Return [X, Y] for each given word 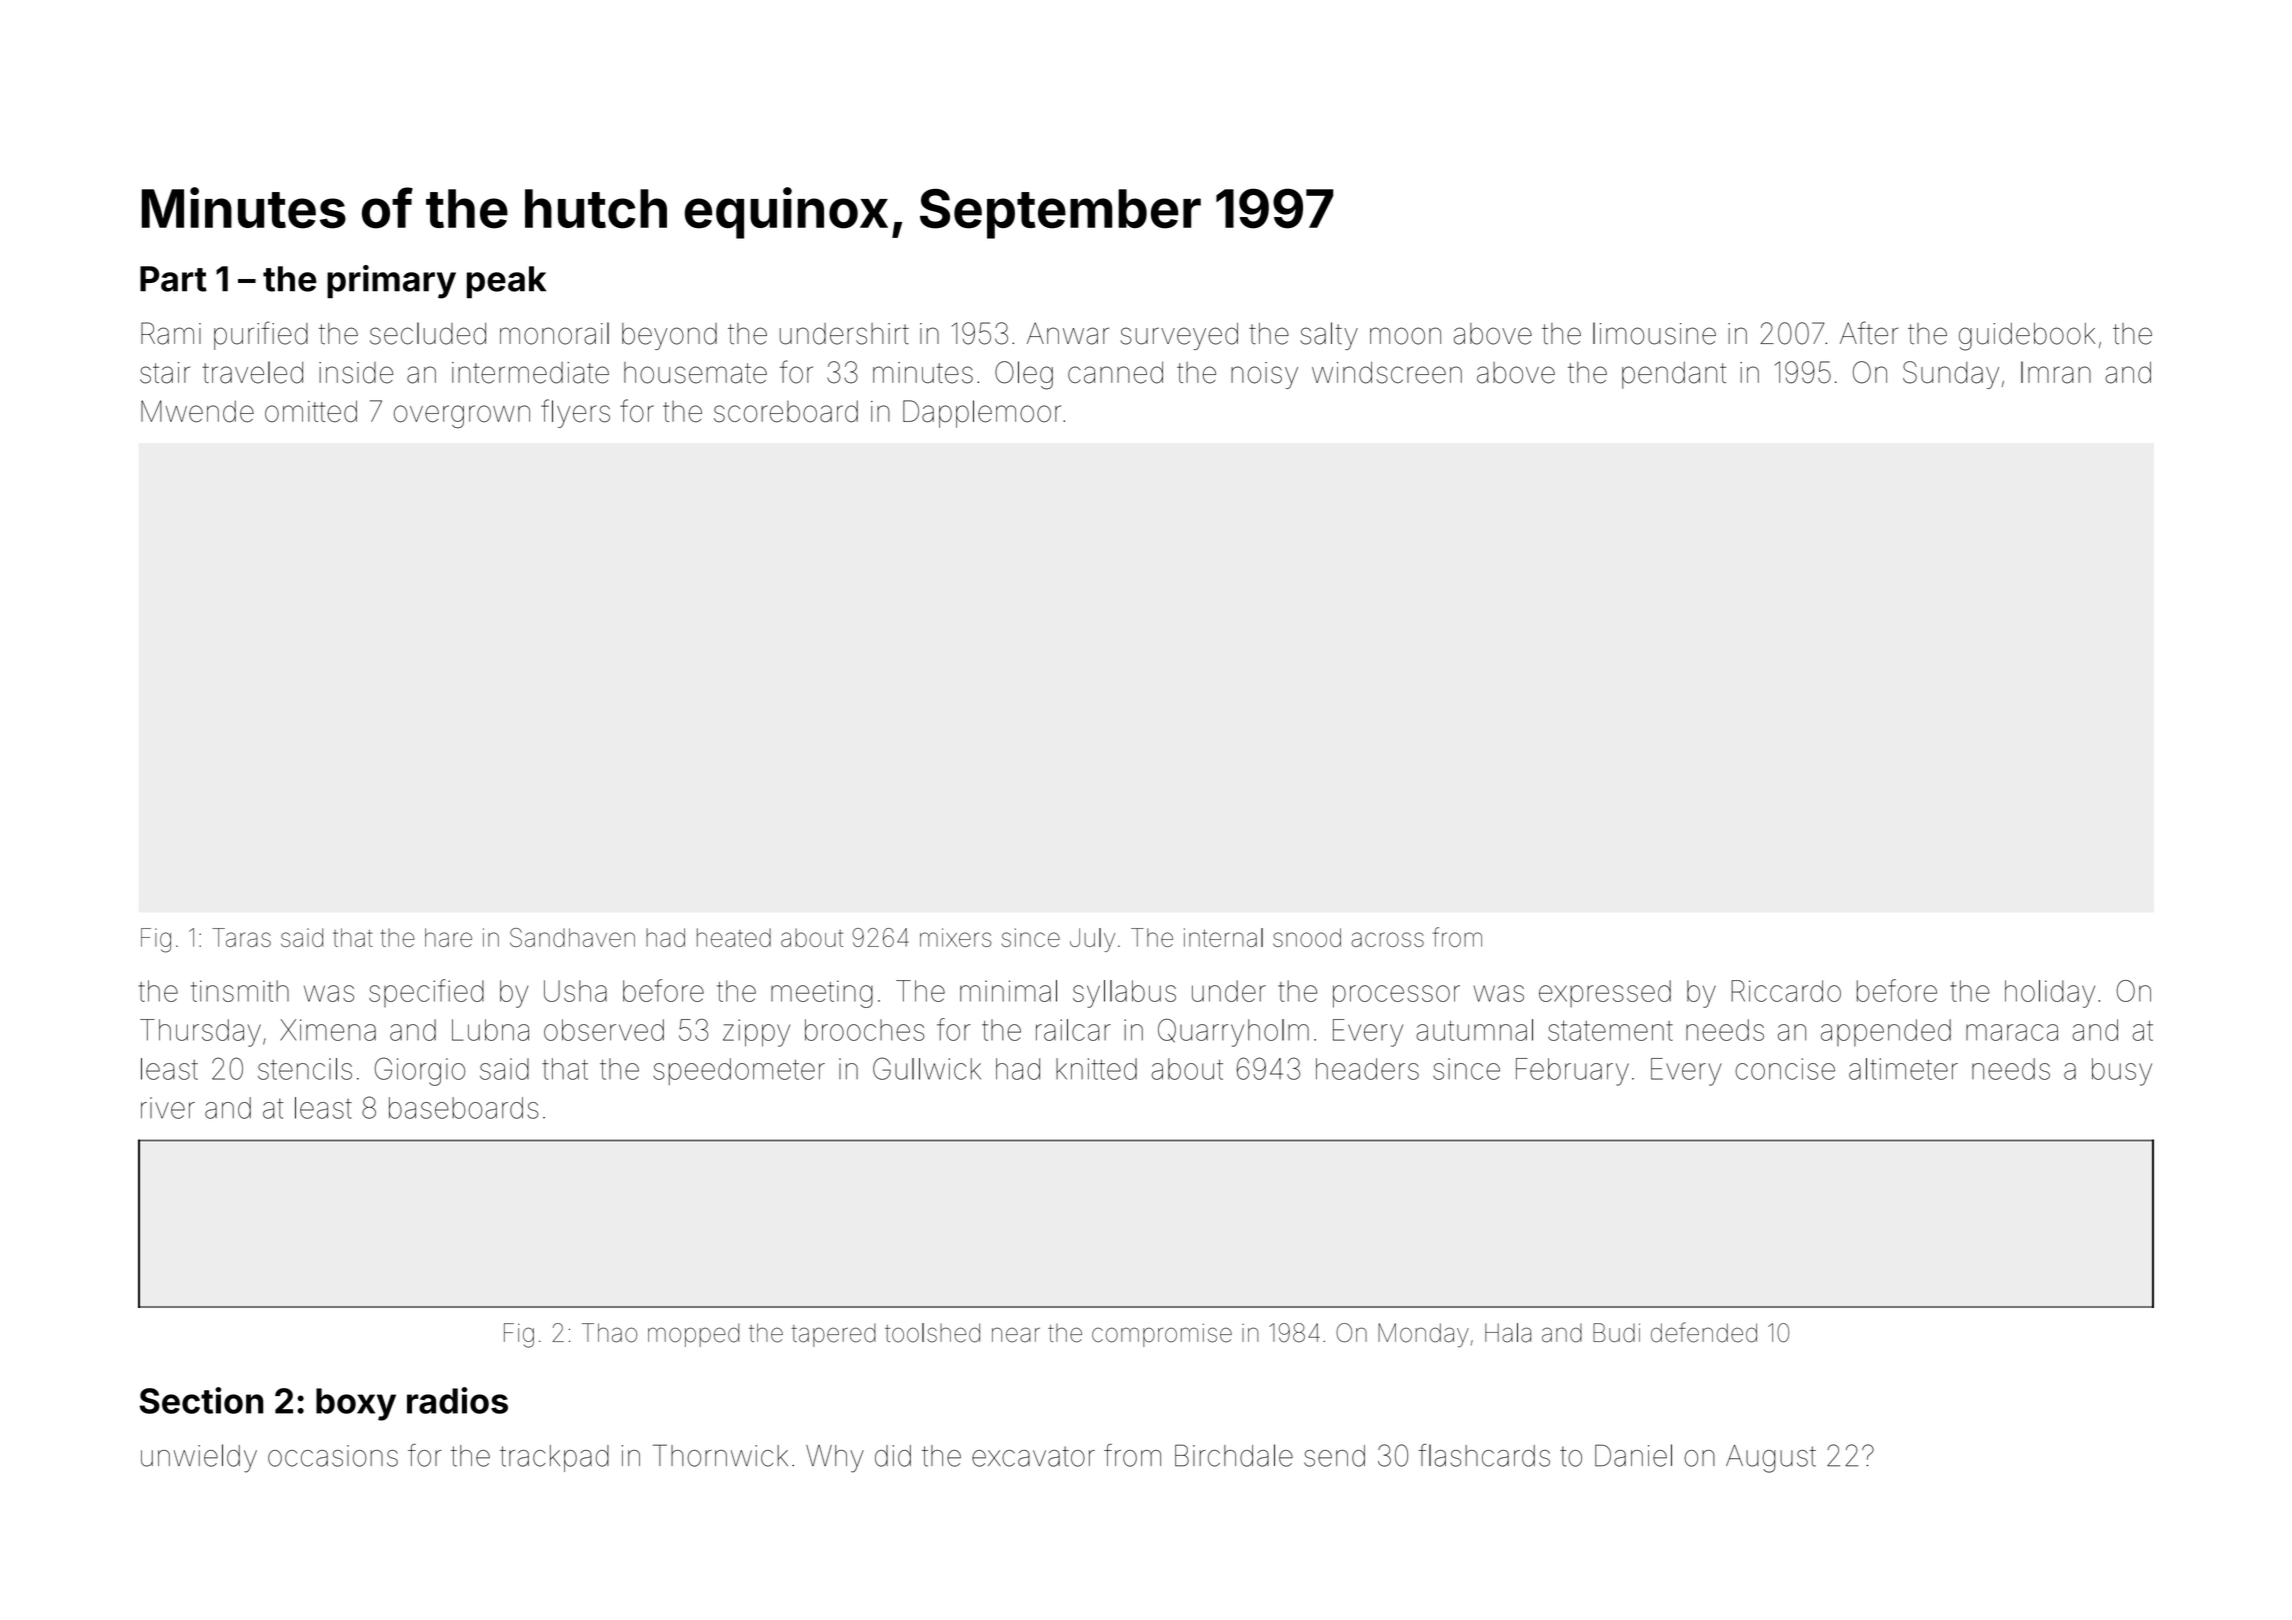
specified [426, 993]
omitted [311, 411]
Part [173, 279]
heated [734, 937]
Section [201, 1400]
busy [2122, 1072]
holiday [2050, 994]
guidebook [2027, 337]
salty [1329, 336]
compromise [1162, 1335]
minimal [1008, 991]
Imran [2056, 372]
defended [1704, 1332]
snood [1307, 937]
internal [1223, 937]
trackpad [554, 1458]
